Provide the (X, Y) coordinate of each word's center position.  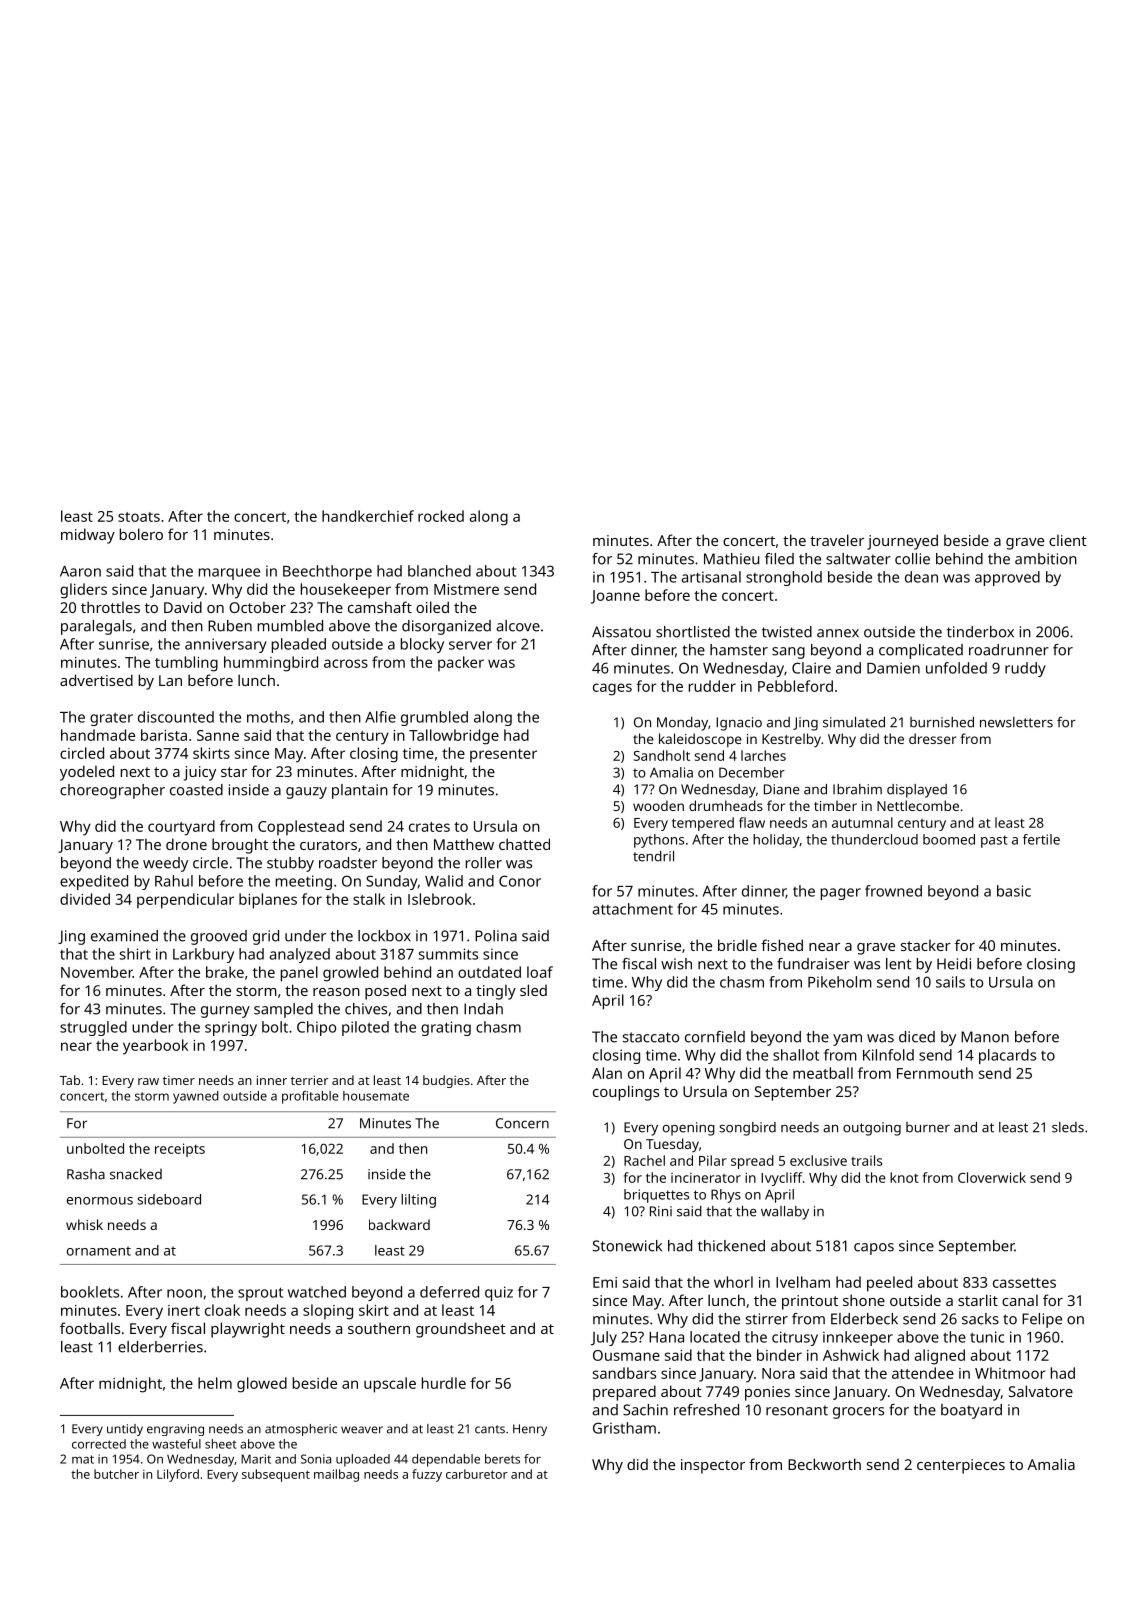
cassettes (1024, 1283)
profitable (310, 1097)
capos (874, 1249)
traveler (837, 540)
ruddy (1025, 669)
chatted (524, 844)
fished (782, 945)
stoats (139, 517)
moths (268, 717)
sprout (260, 1294)
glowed (262, 1385)
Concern (522, 1123)
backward (399, 1224)
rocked (441, 516)
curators (328, 845)
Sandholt (662, 755)
